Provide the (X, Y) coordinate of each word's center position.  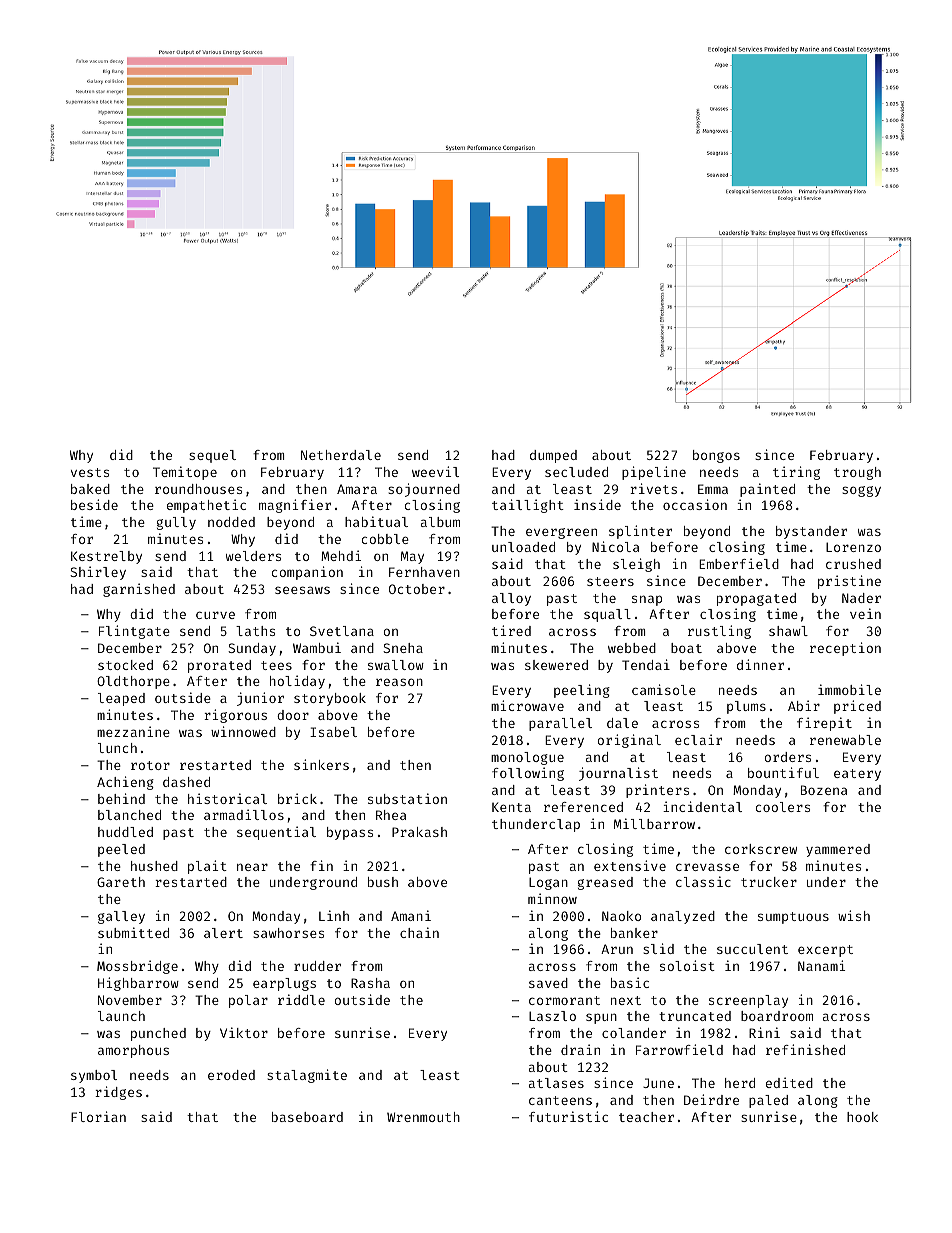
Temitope (185, 473)
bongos (716, 456)
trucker (769, 882)
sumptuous (793, 918)
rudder (317, 966)
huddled (125, 832)
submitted (133, 932)
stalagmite (307, 1076)
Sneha (403, 648)
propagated (756, 599)
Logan (548, 883)
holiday (297, 682)
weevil (435, 471)
